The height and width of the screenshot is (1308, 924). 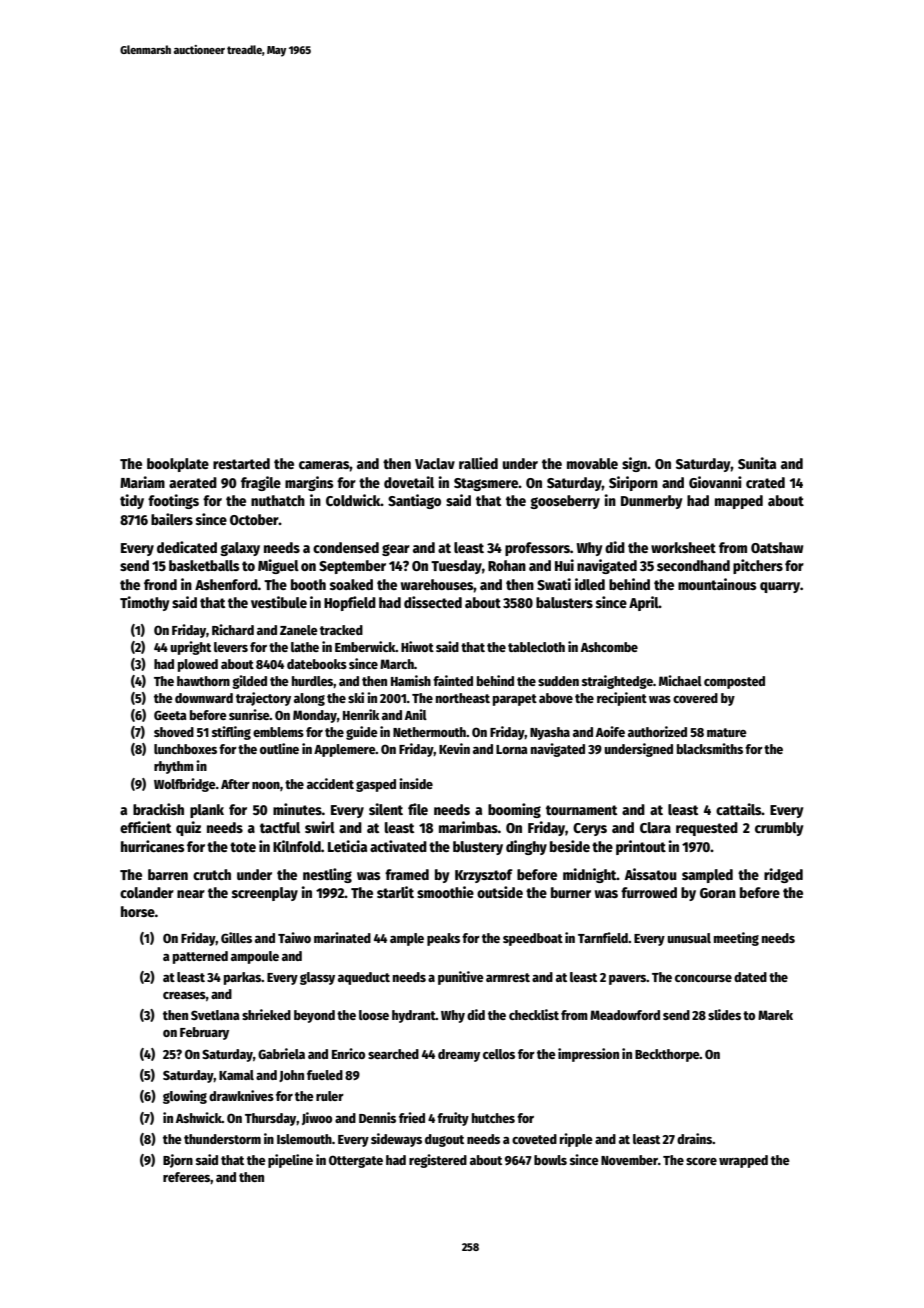 I want to click on Svetlana, so click(x=215, y=1015).
